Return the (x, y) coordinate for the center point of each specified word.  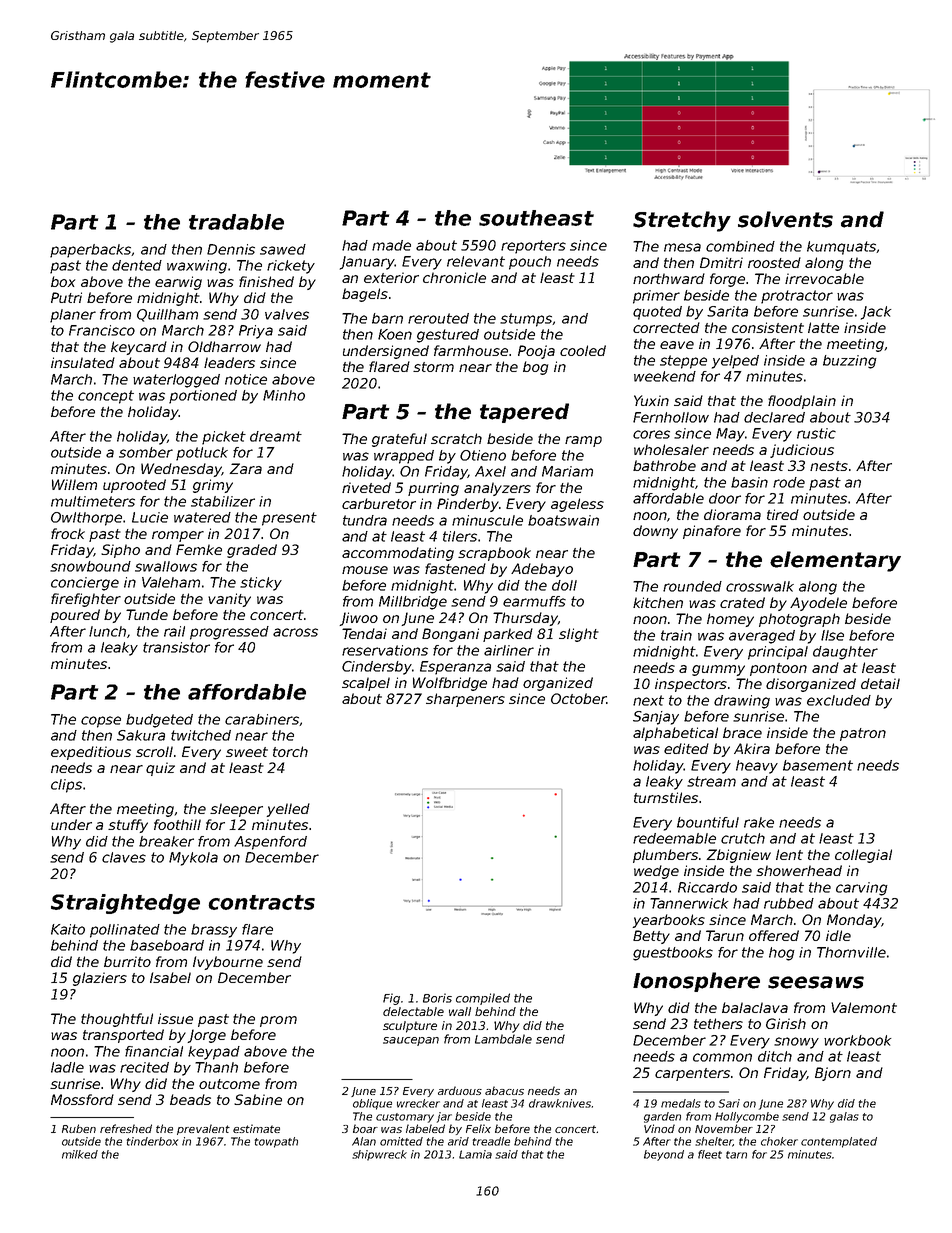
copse (101, 722)
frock (68, 533)
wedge (656, 872)
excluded (839, 700)
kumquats (841, 248)
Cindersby (377, 668)
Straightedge (125, 904)
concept (106, 397)
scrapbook (494, 554)
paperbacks (91, 251)
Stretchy (682, 221)
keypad (214, 1053)
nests (829, 466)
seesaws (816, 982)
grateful (399, 440)
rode (789, 482)
